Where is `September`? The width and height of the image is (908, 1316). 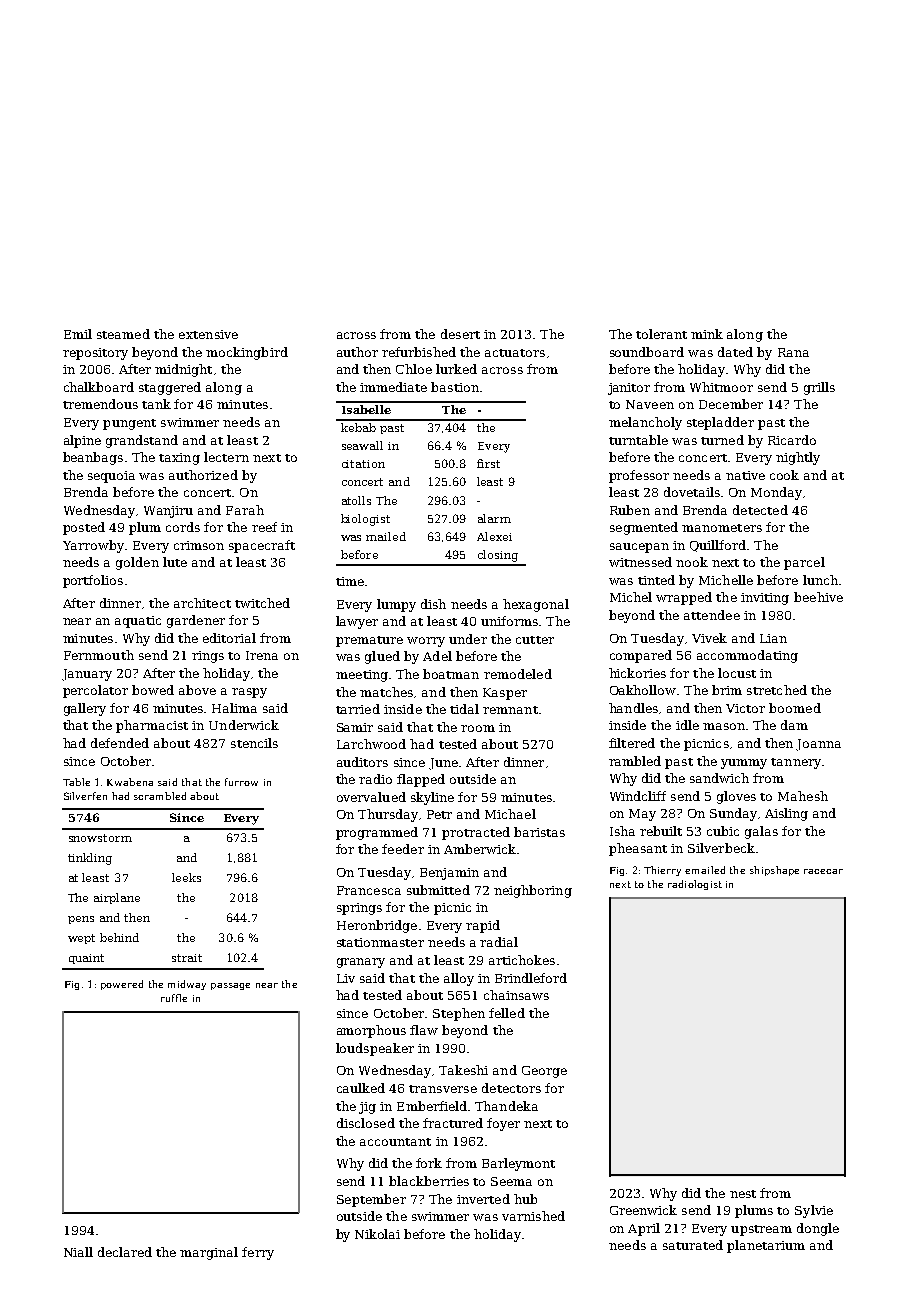 September is located at coordinates (371, 1200).
